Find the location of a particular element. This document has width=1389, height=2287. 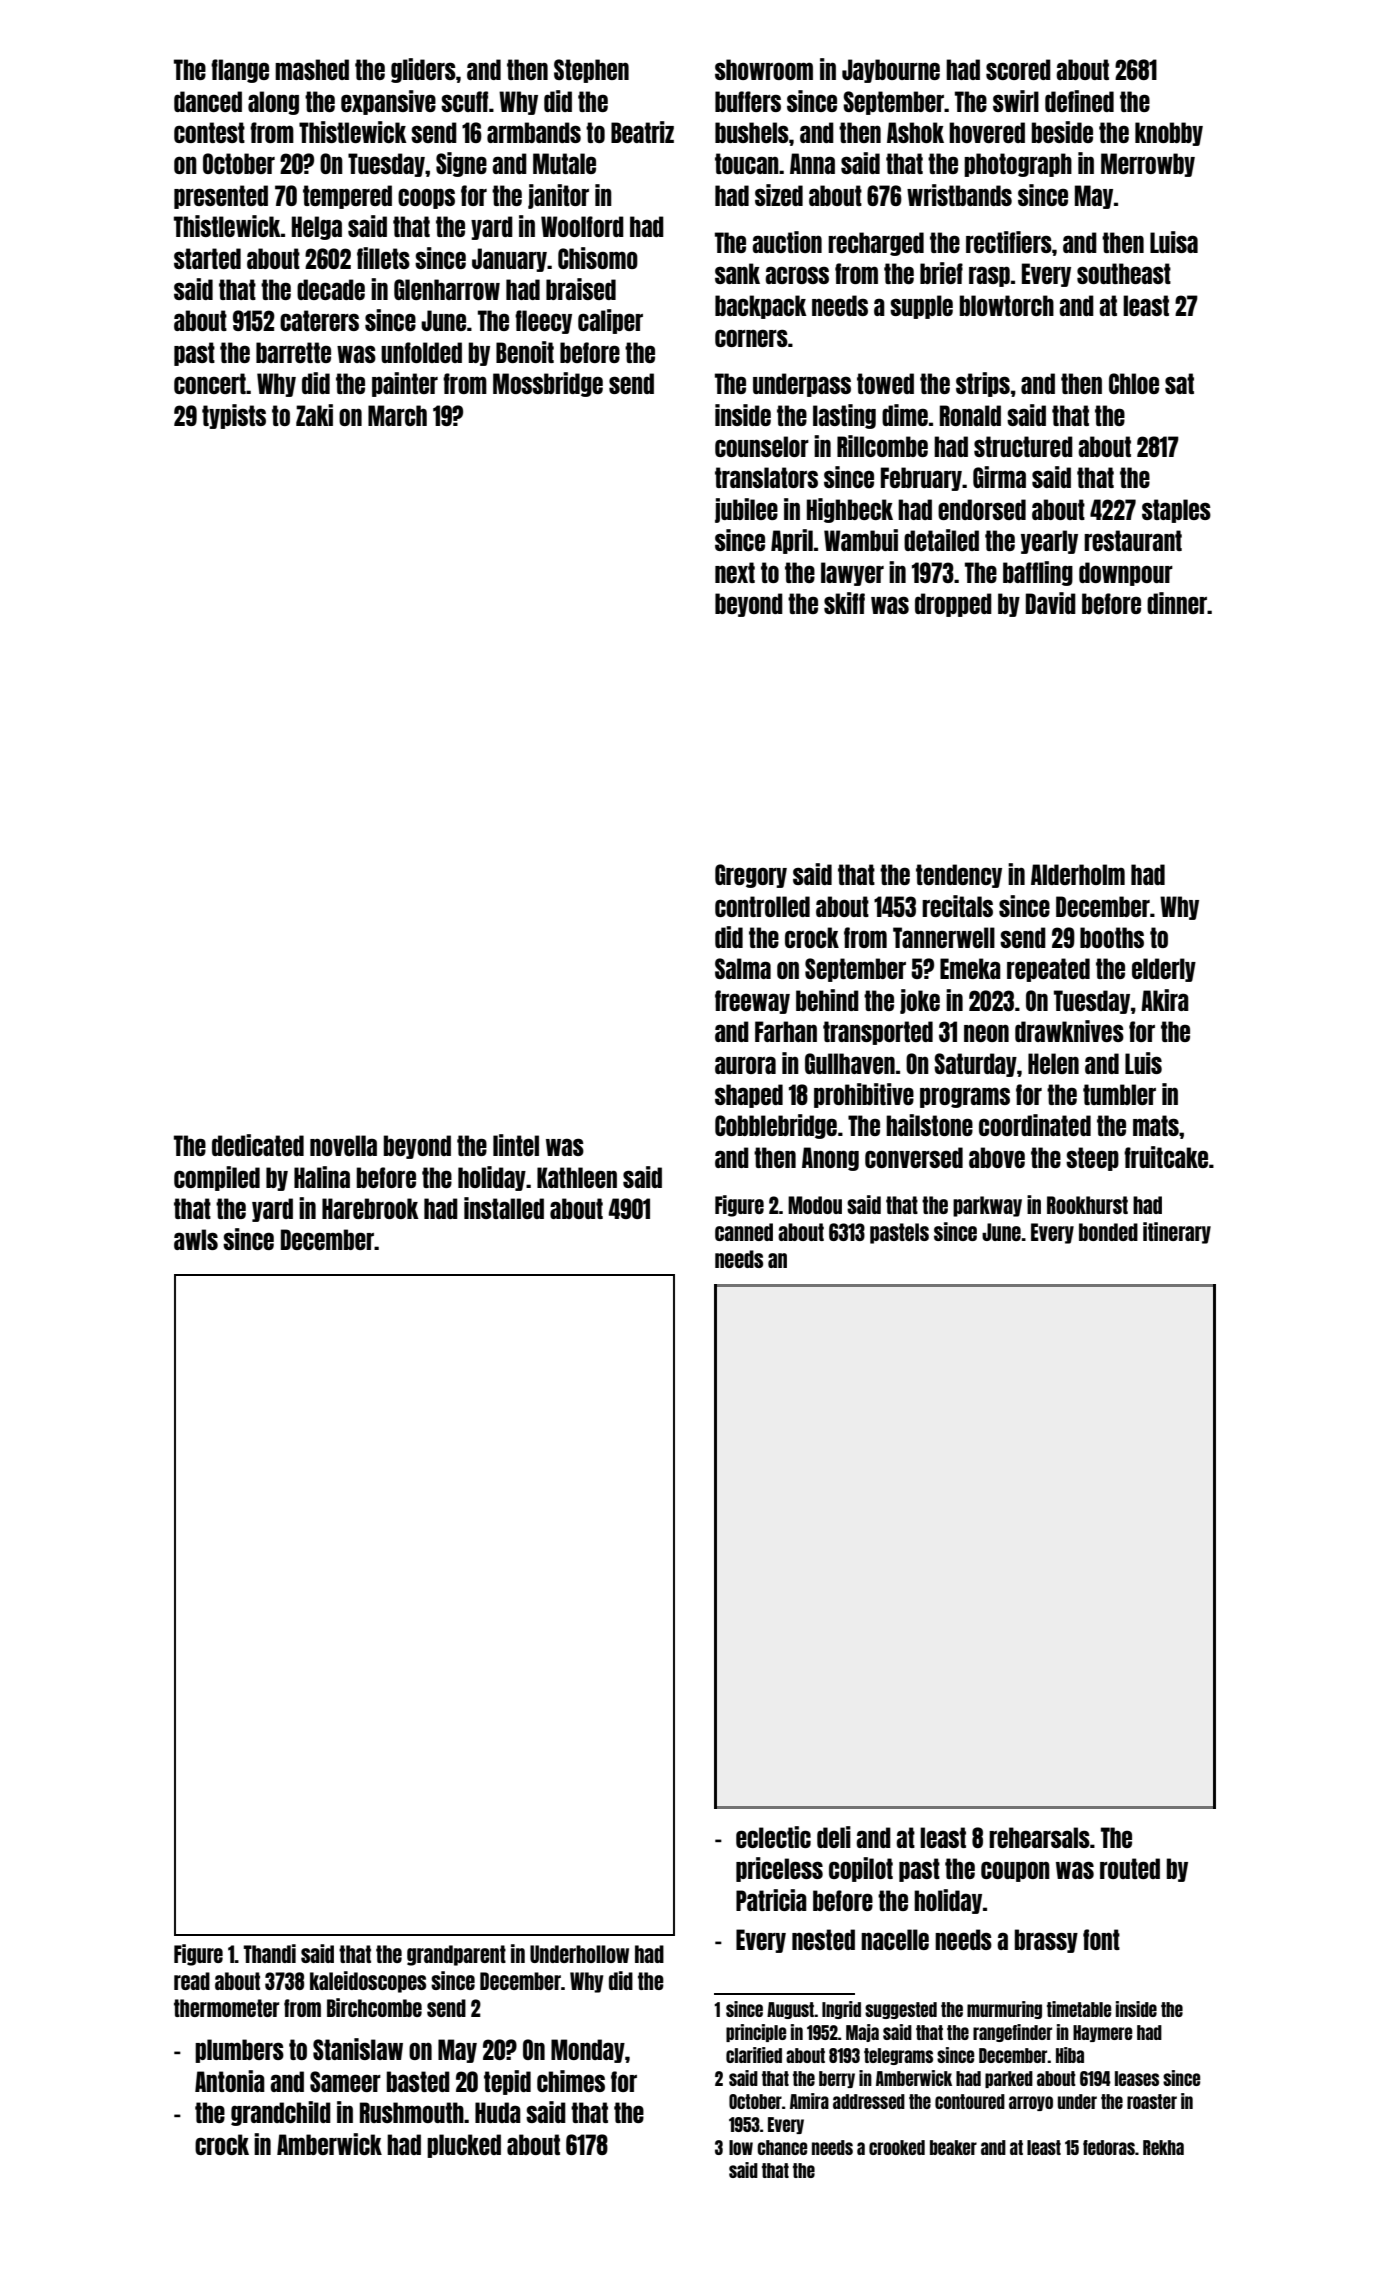

awls is located at coordinates (196, 1239).
